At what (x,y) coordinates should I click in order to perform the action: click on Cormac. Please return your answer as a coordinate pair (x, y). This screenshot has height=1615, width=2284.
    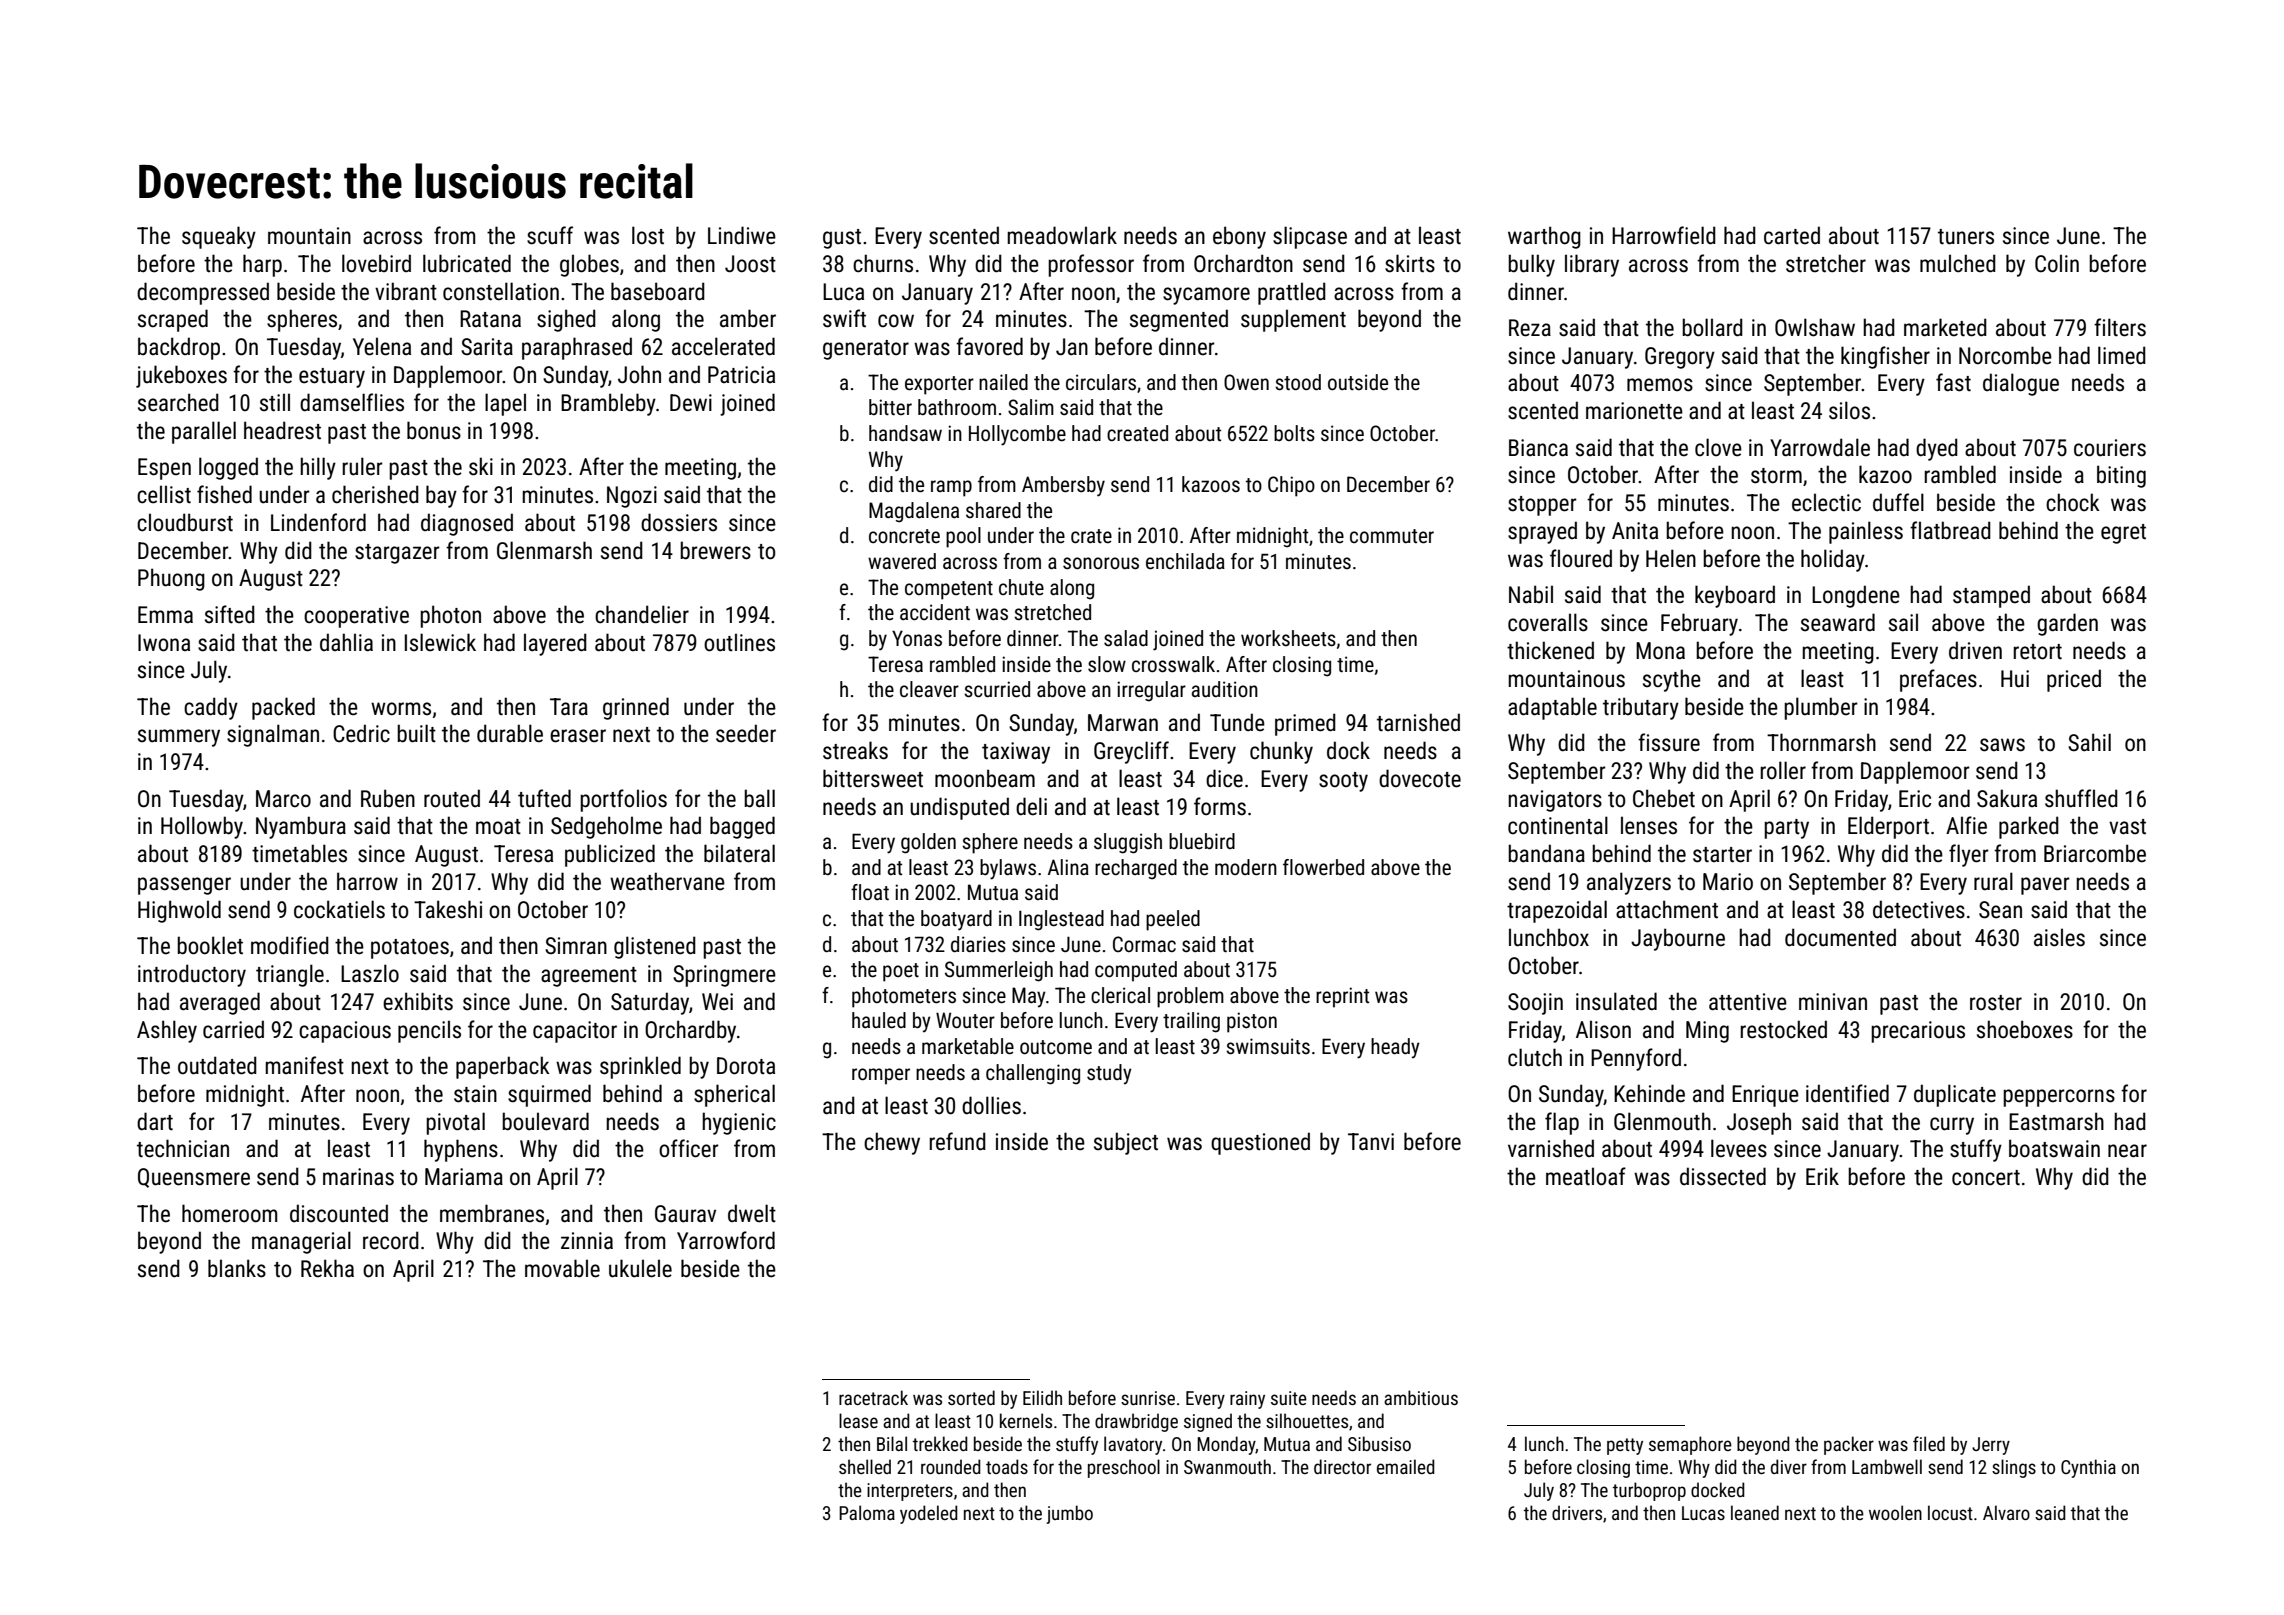
    Looking at the image, I should click on (1144, 944).
